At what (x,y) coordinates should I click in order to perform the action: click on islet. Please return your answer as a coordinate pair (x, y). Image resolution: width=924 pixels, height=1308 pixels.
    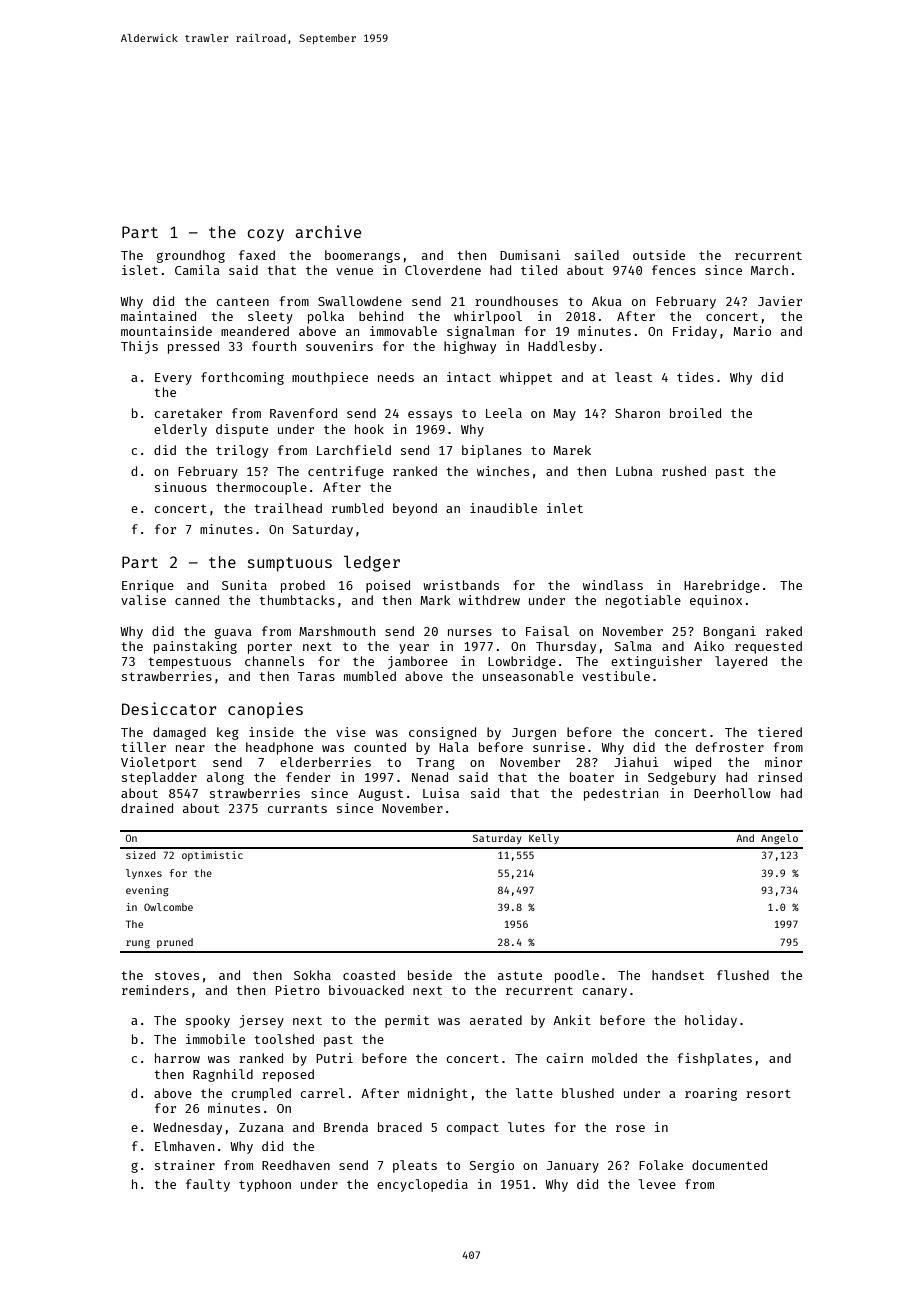
    Looking at the image, I should click on (140, 270).
